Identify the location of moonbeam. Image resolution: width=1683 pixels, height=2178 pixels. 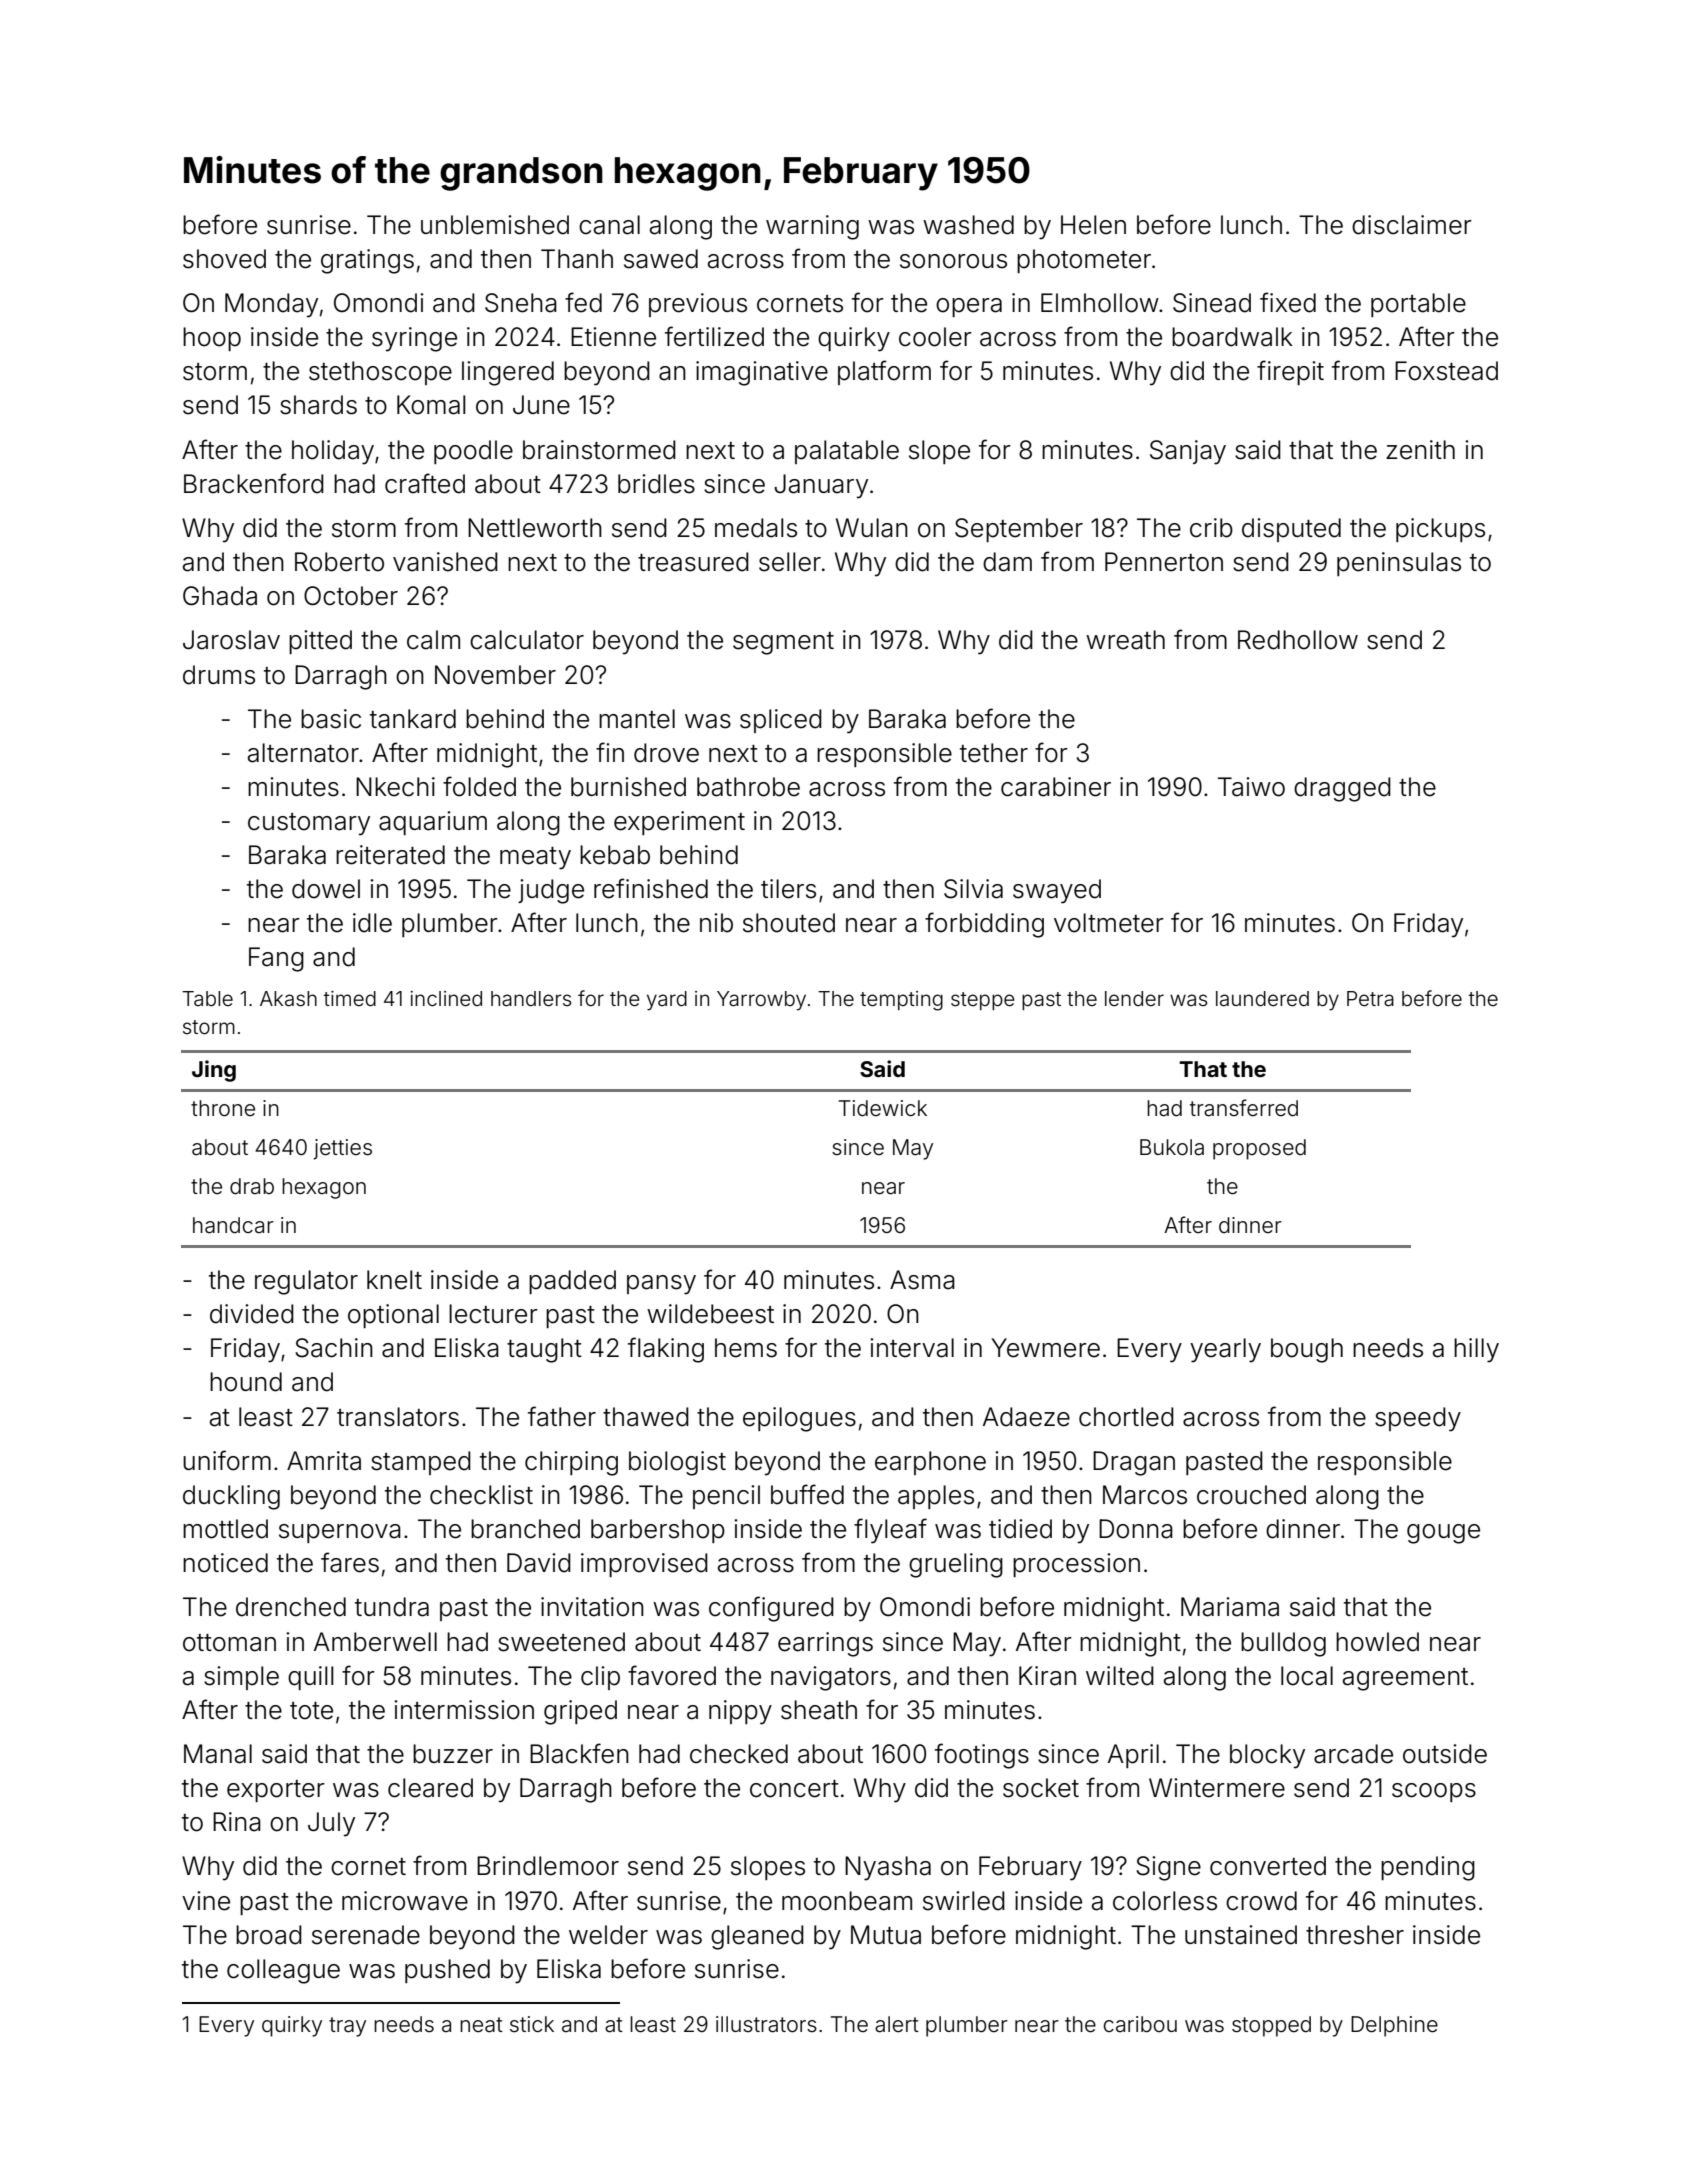
(847, 1901).
